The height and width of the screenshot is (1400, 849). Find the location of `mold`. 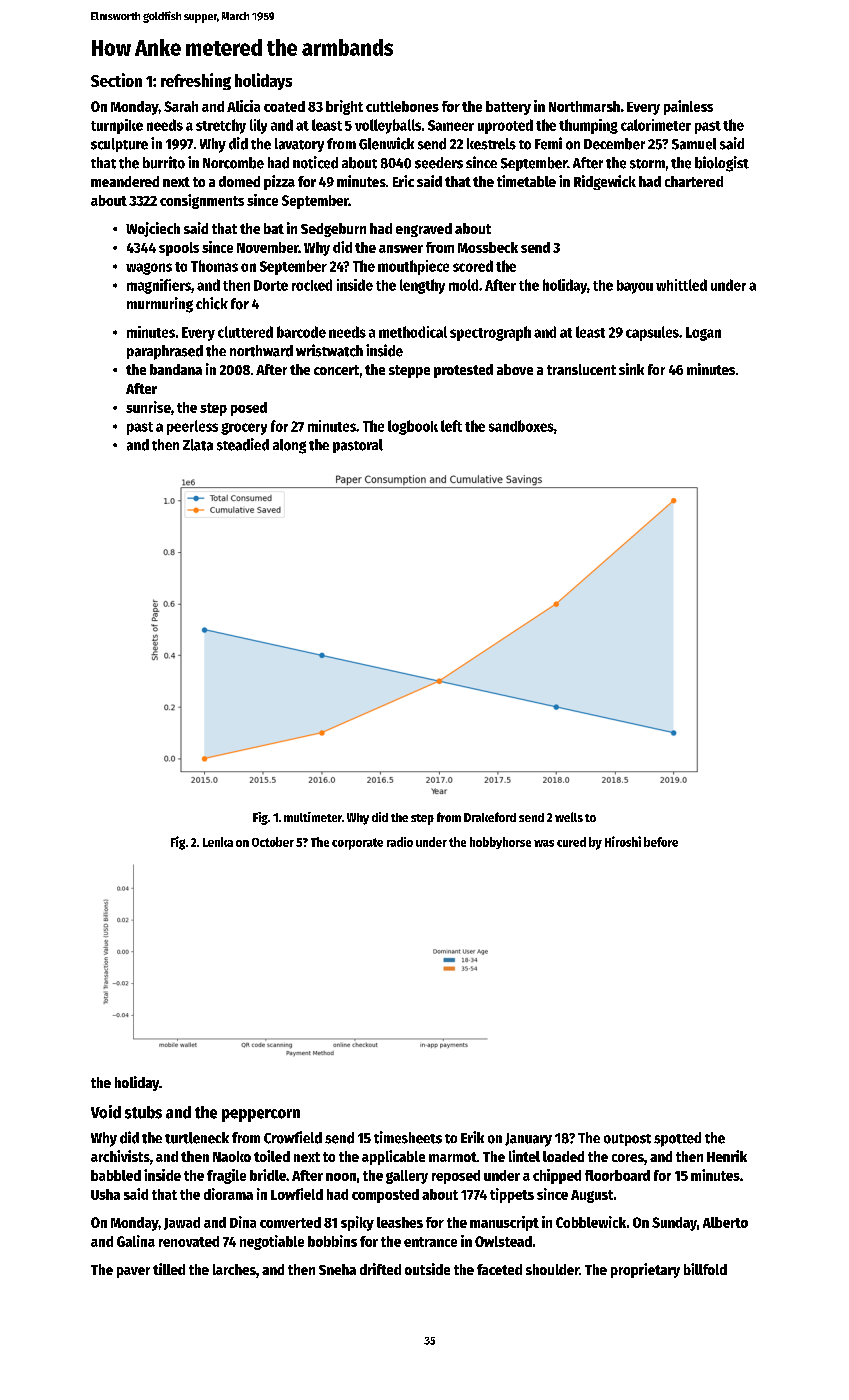

mold is located at coordinates (463, 285).
